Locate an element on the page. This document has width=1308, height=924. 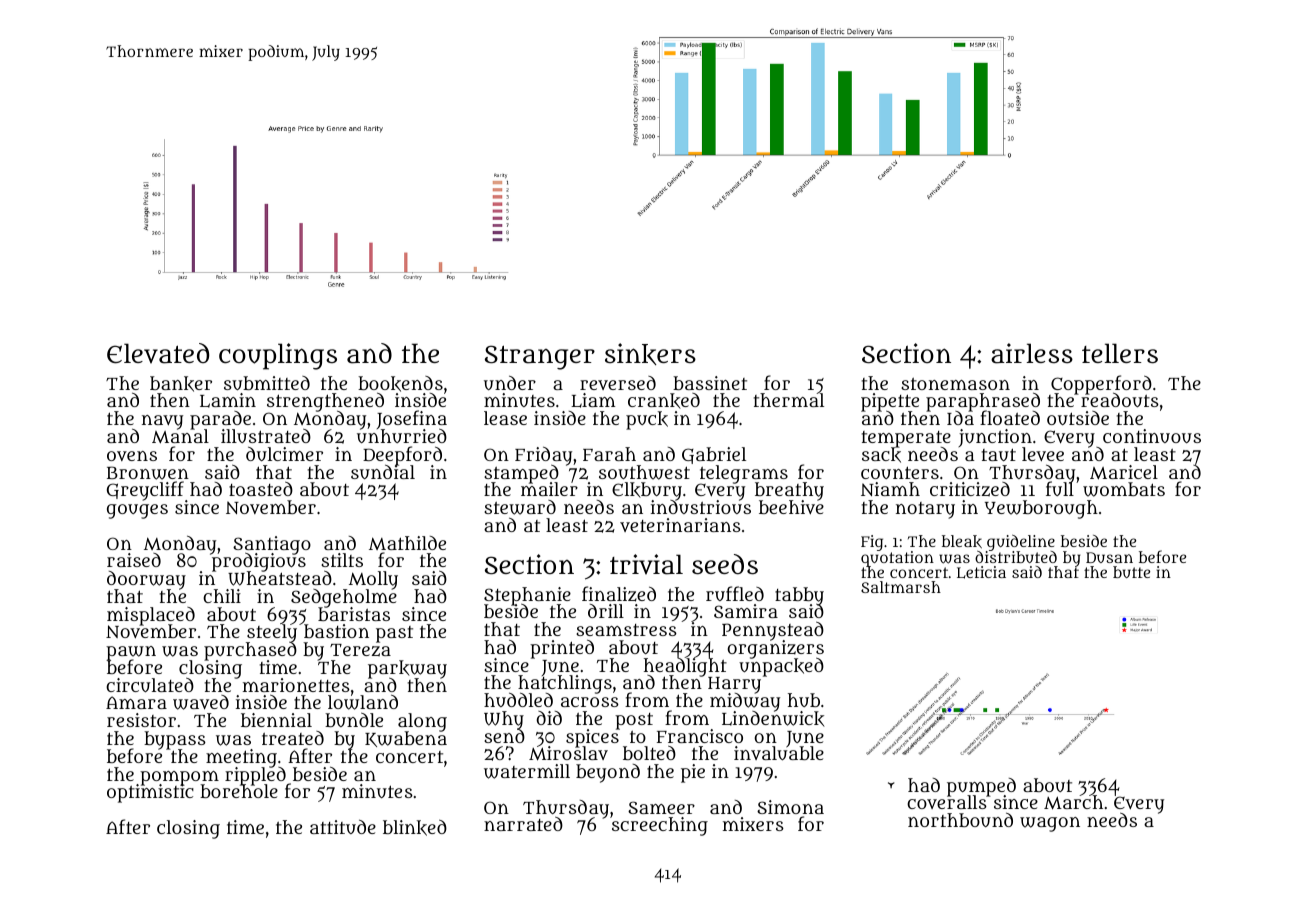
butte is located at coordinates (1131, 572).
